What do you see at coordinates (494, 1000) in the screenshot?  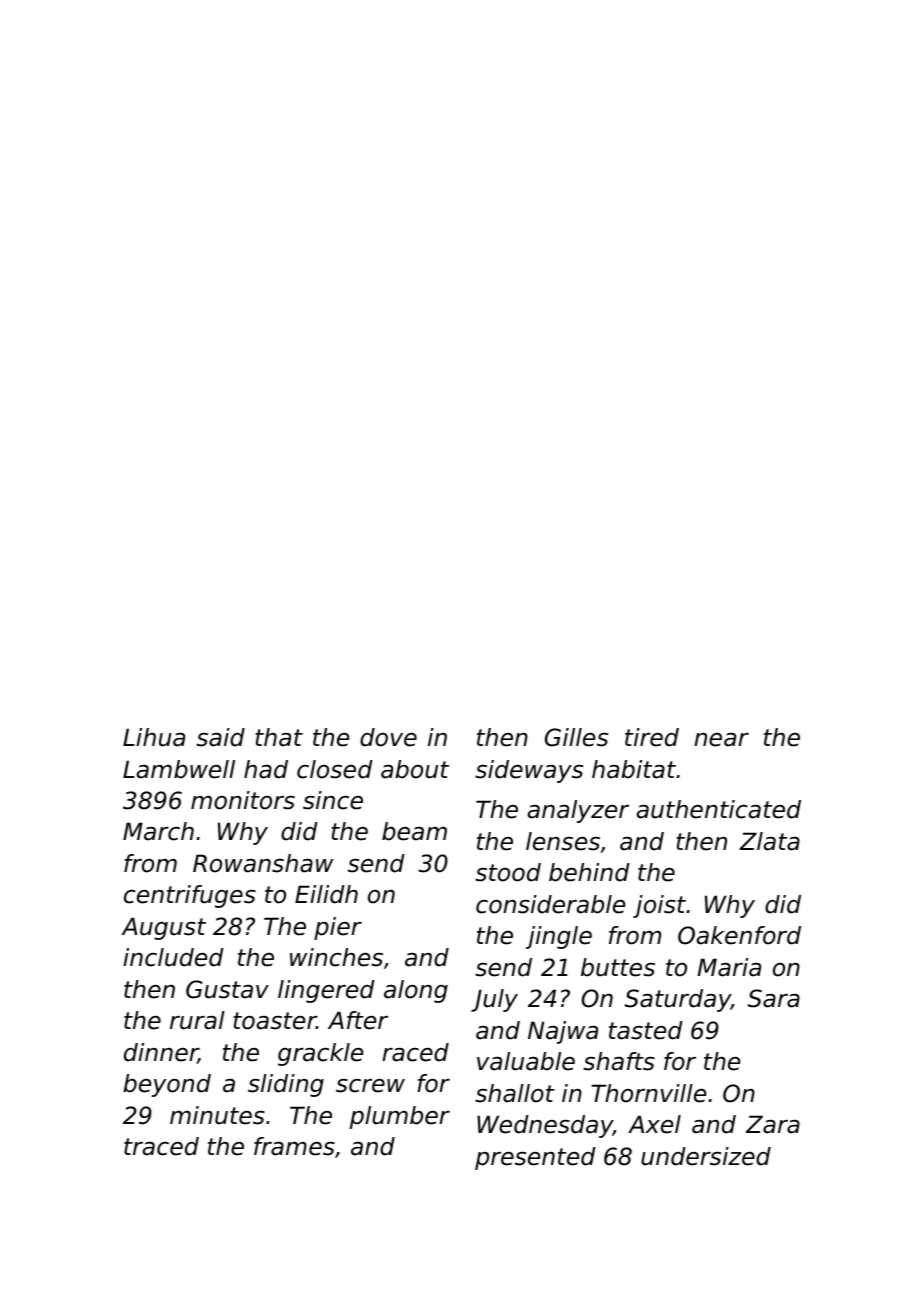 I see `July` at bounding box center [494, 1000].
